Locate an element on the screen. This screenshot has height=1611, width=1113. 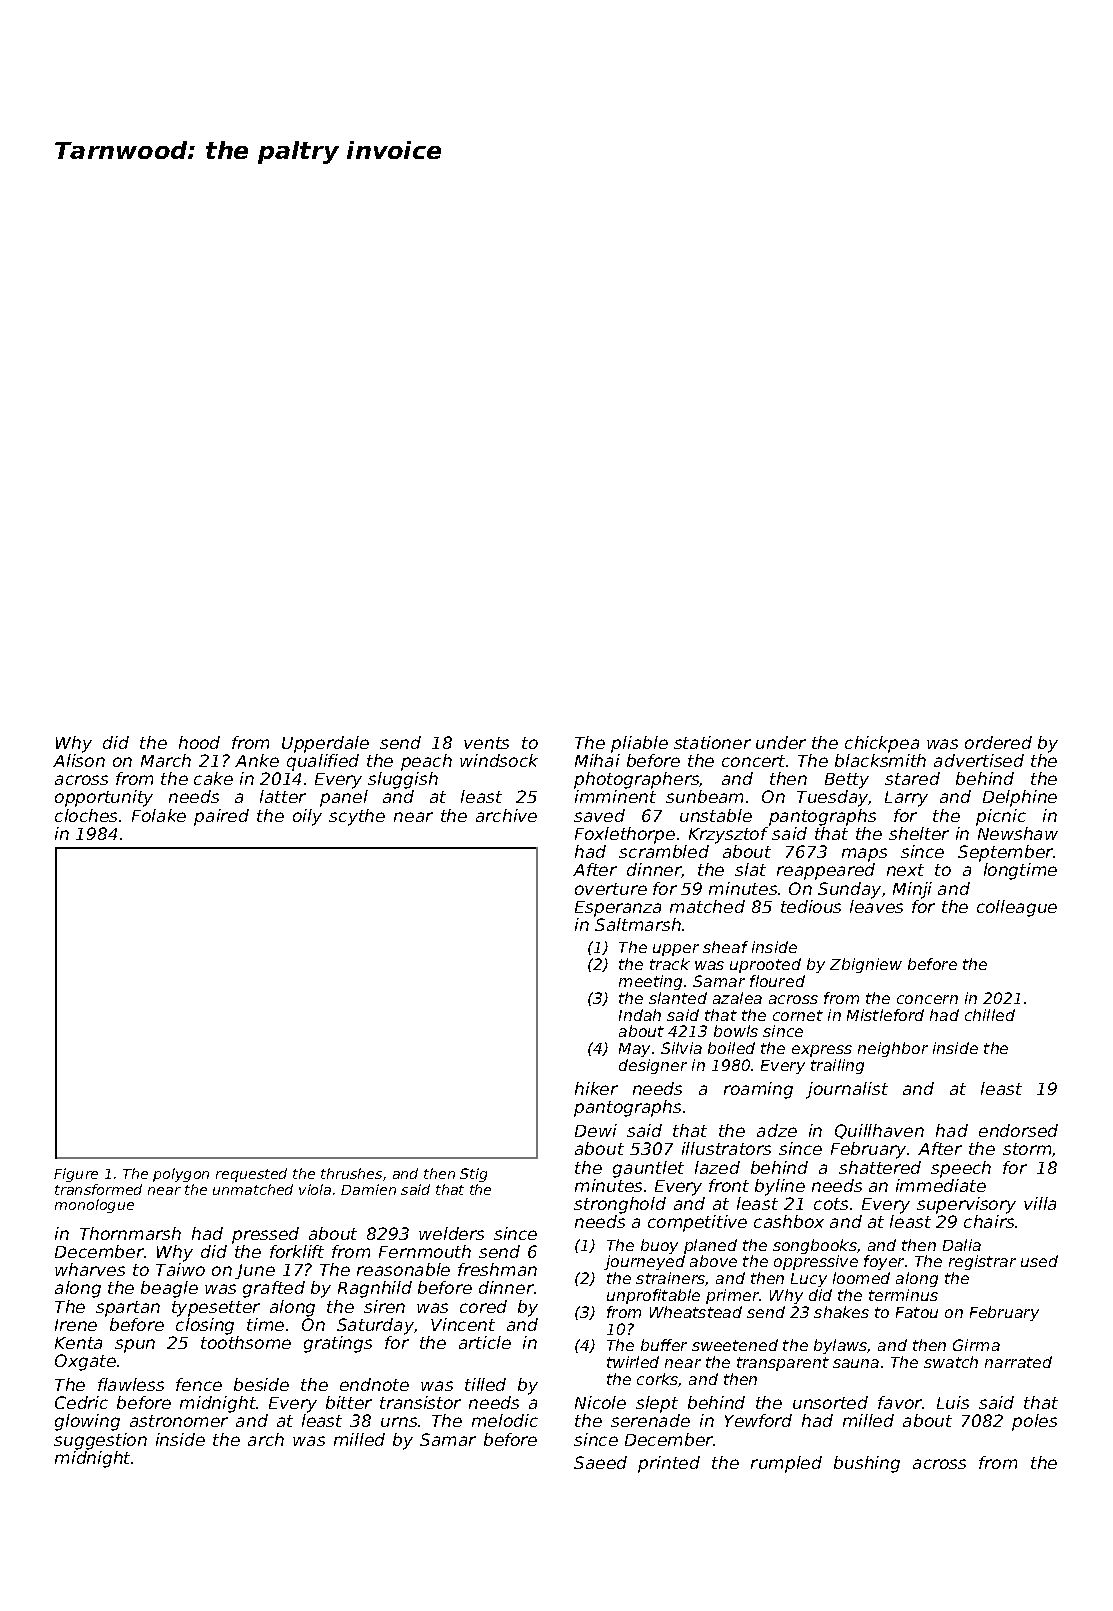
picnic is located at coordinates (1001, 817).
